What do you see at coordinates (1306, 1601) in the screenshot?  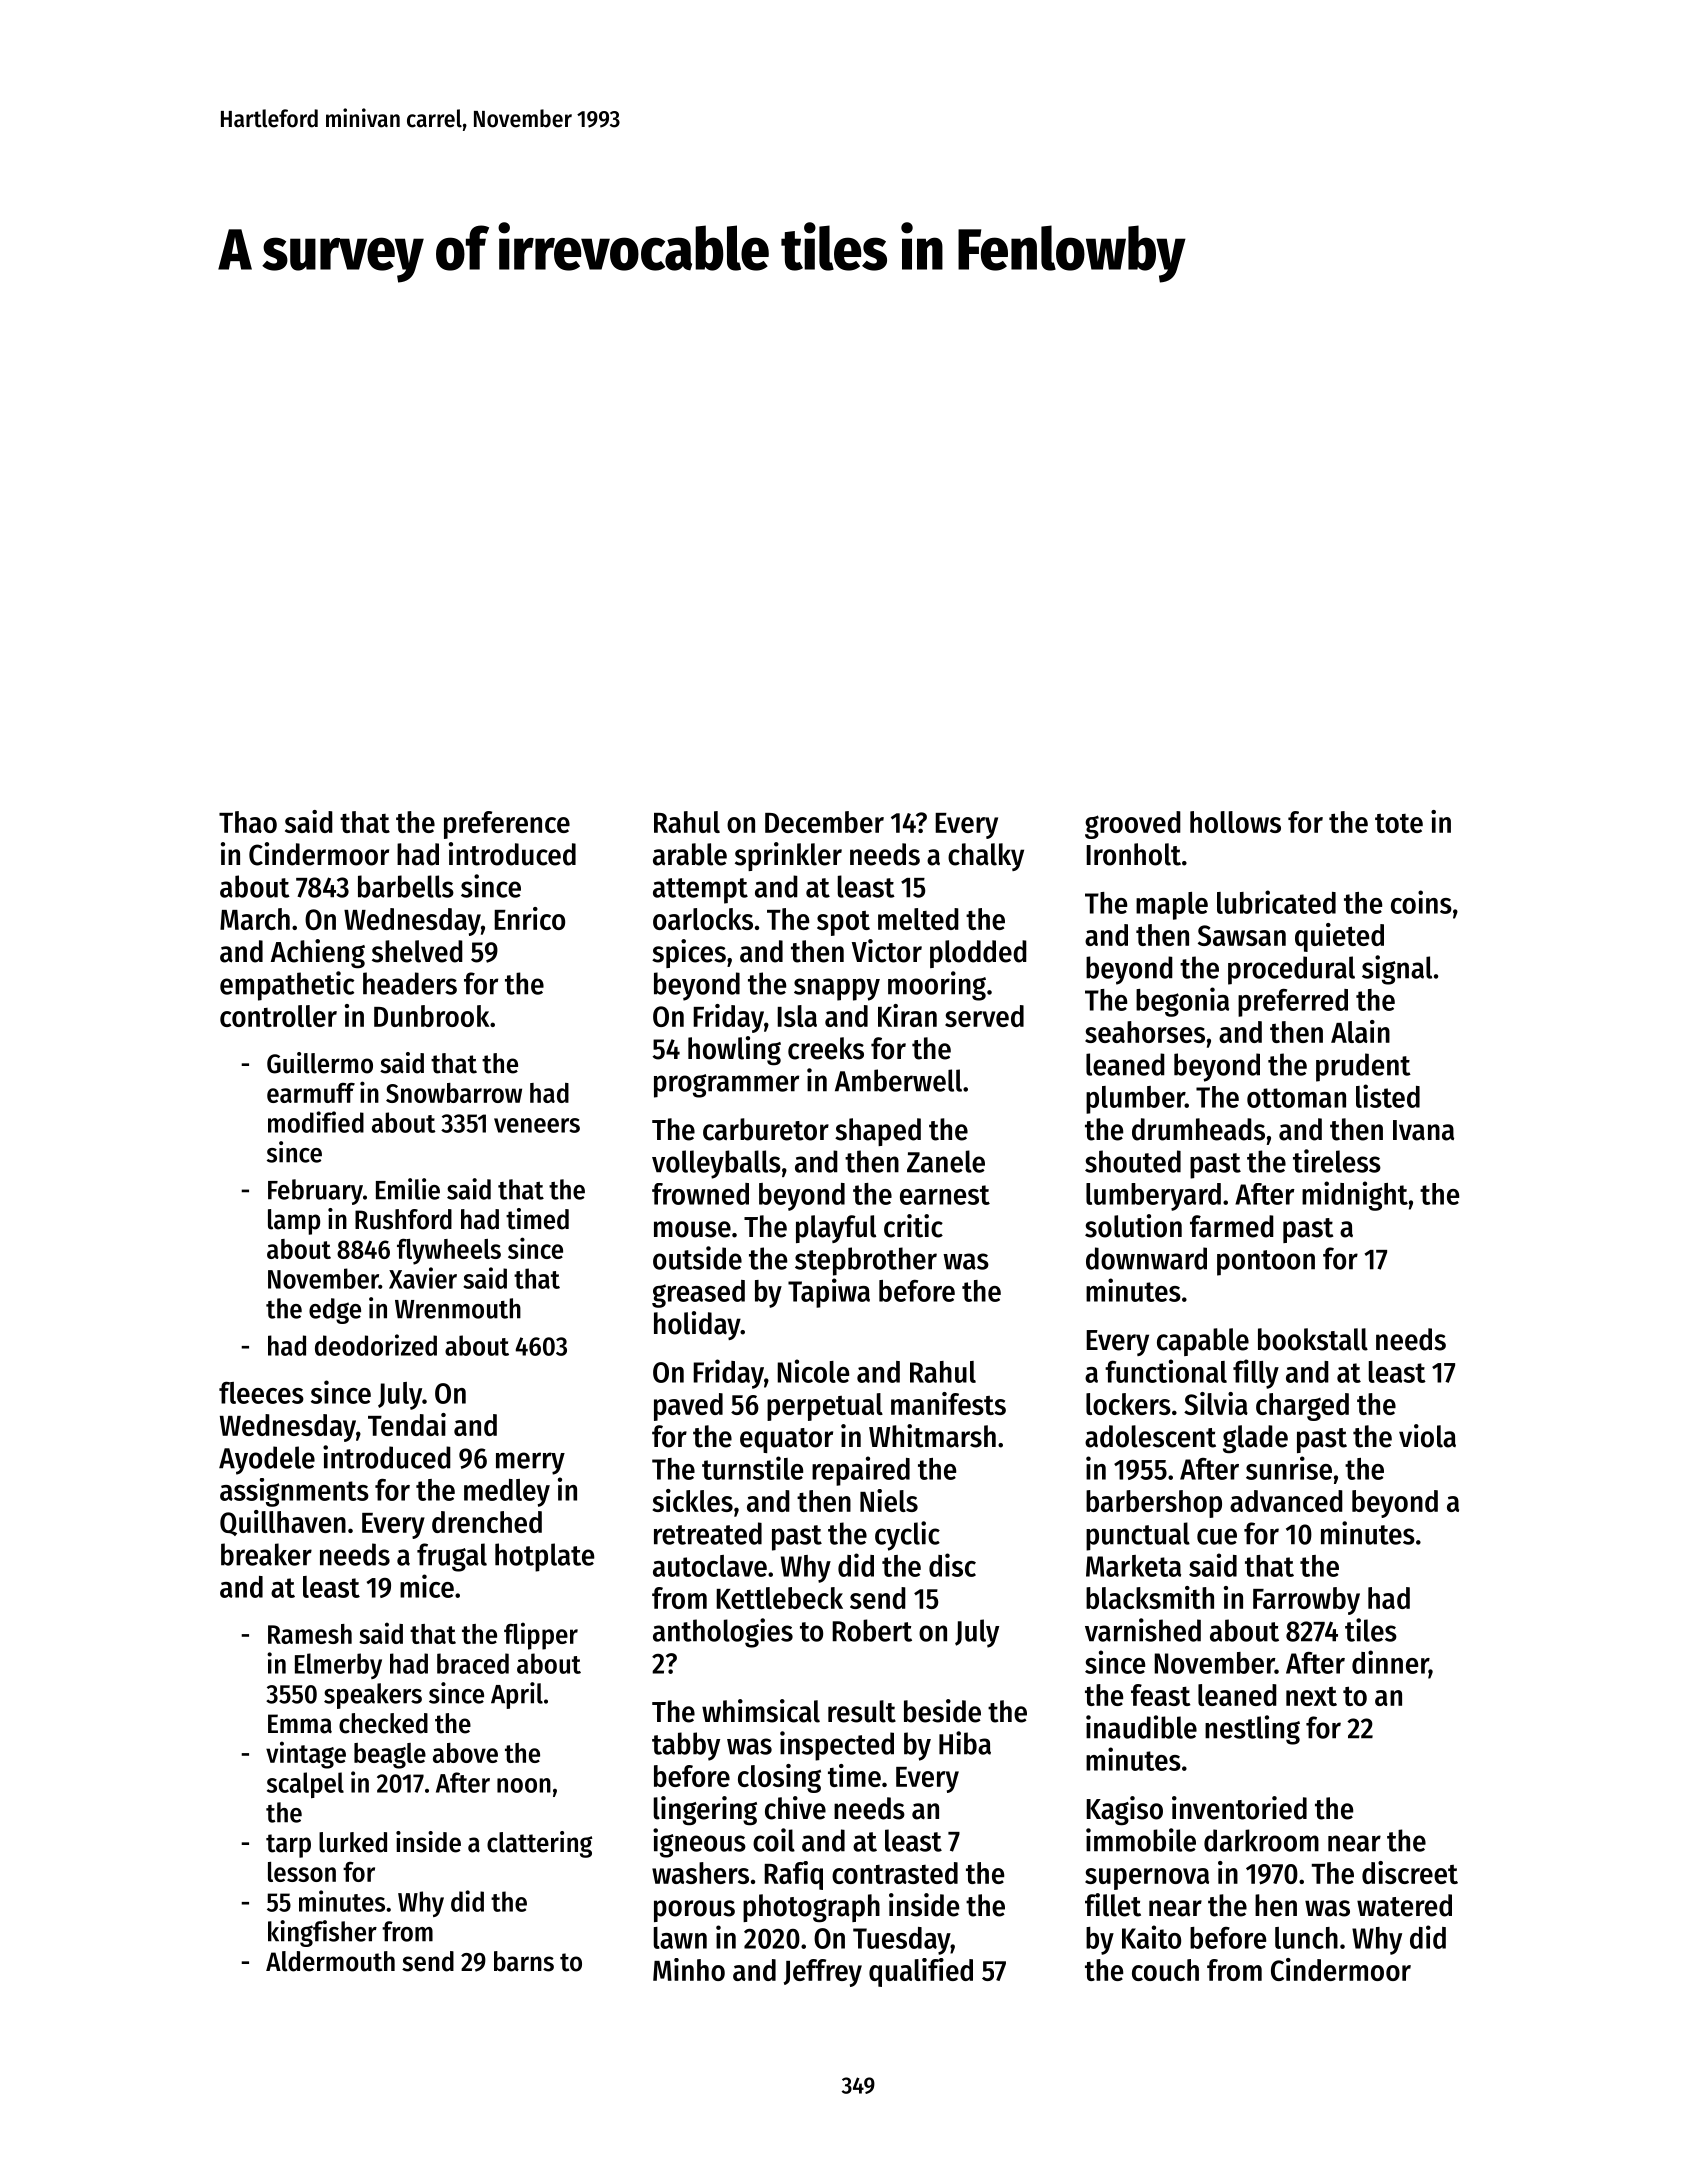 I see `Farrowby` at bounding box center [1306, 1601].
